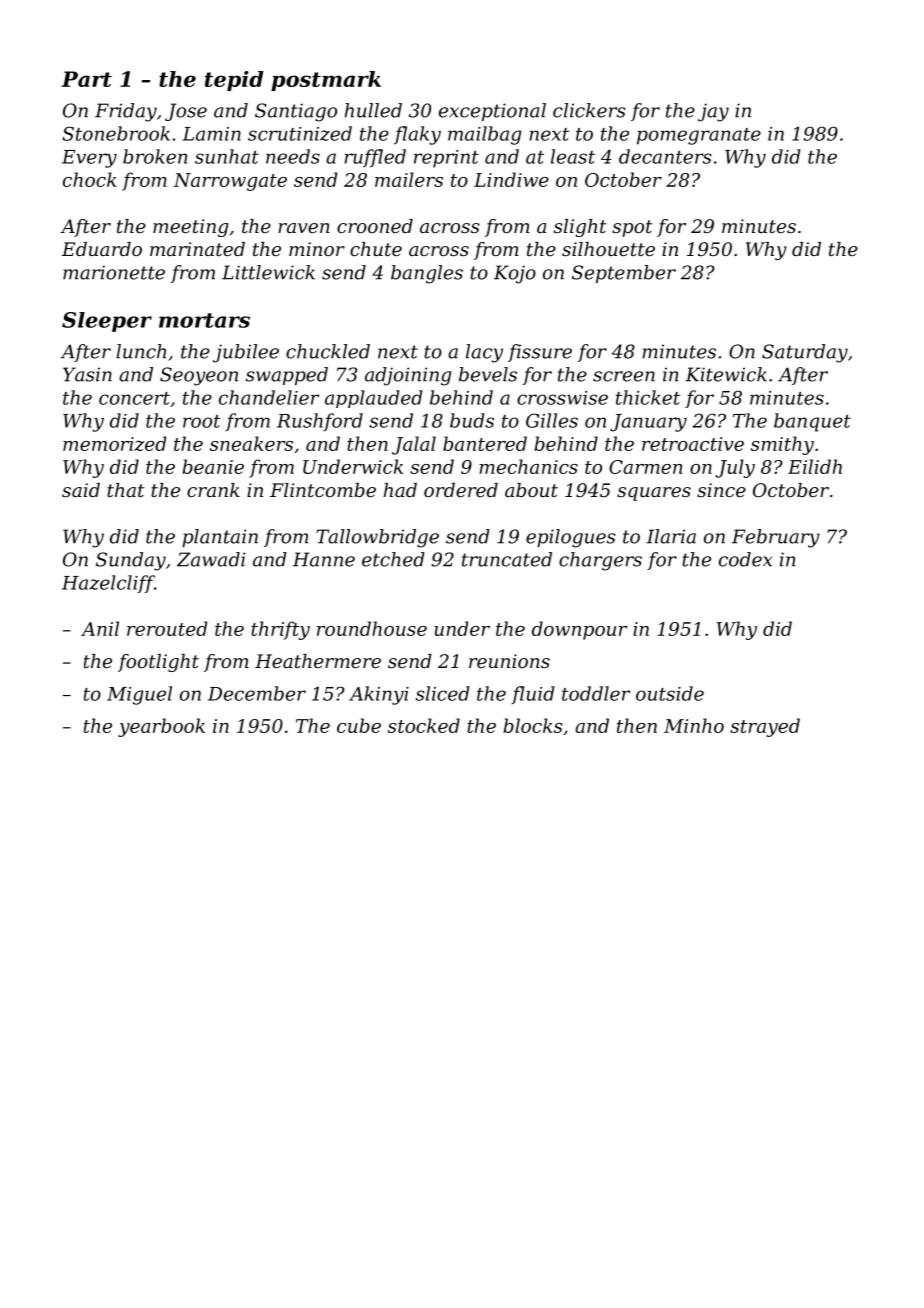 This image has height=1308, width=924. I want to click on February, so click(776, 538).
